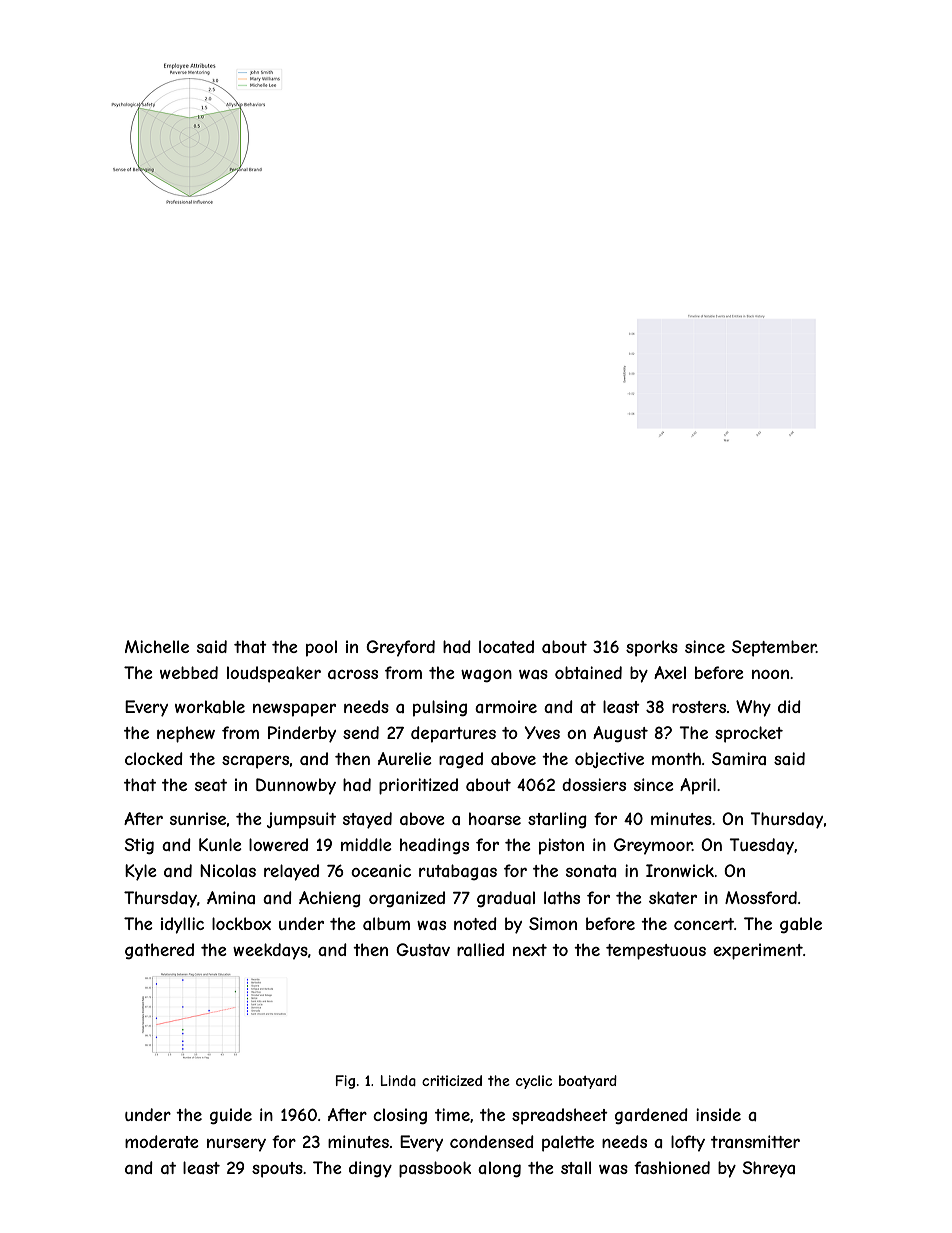 Image resolution: width=952 pixels, height=1233 pixels. What do you see at coordinates (231, 1116) in the image?
I see `guide` at bounding box center [231, 1116].
